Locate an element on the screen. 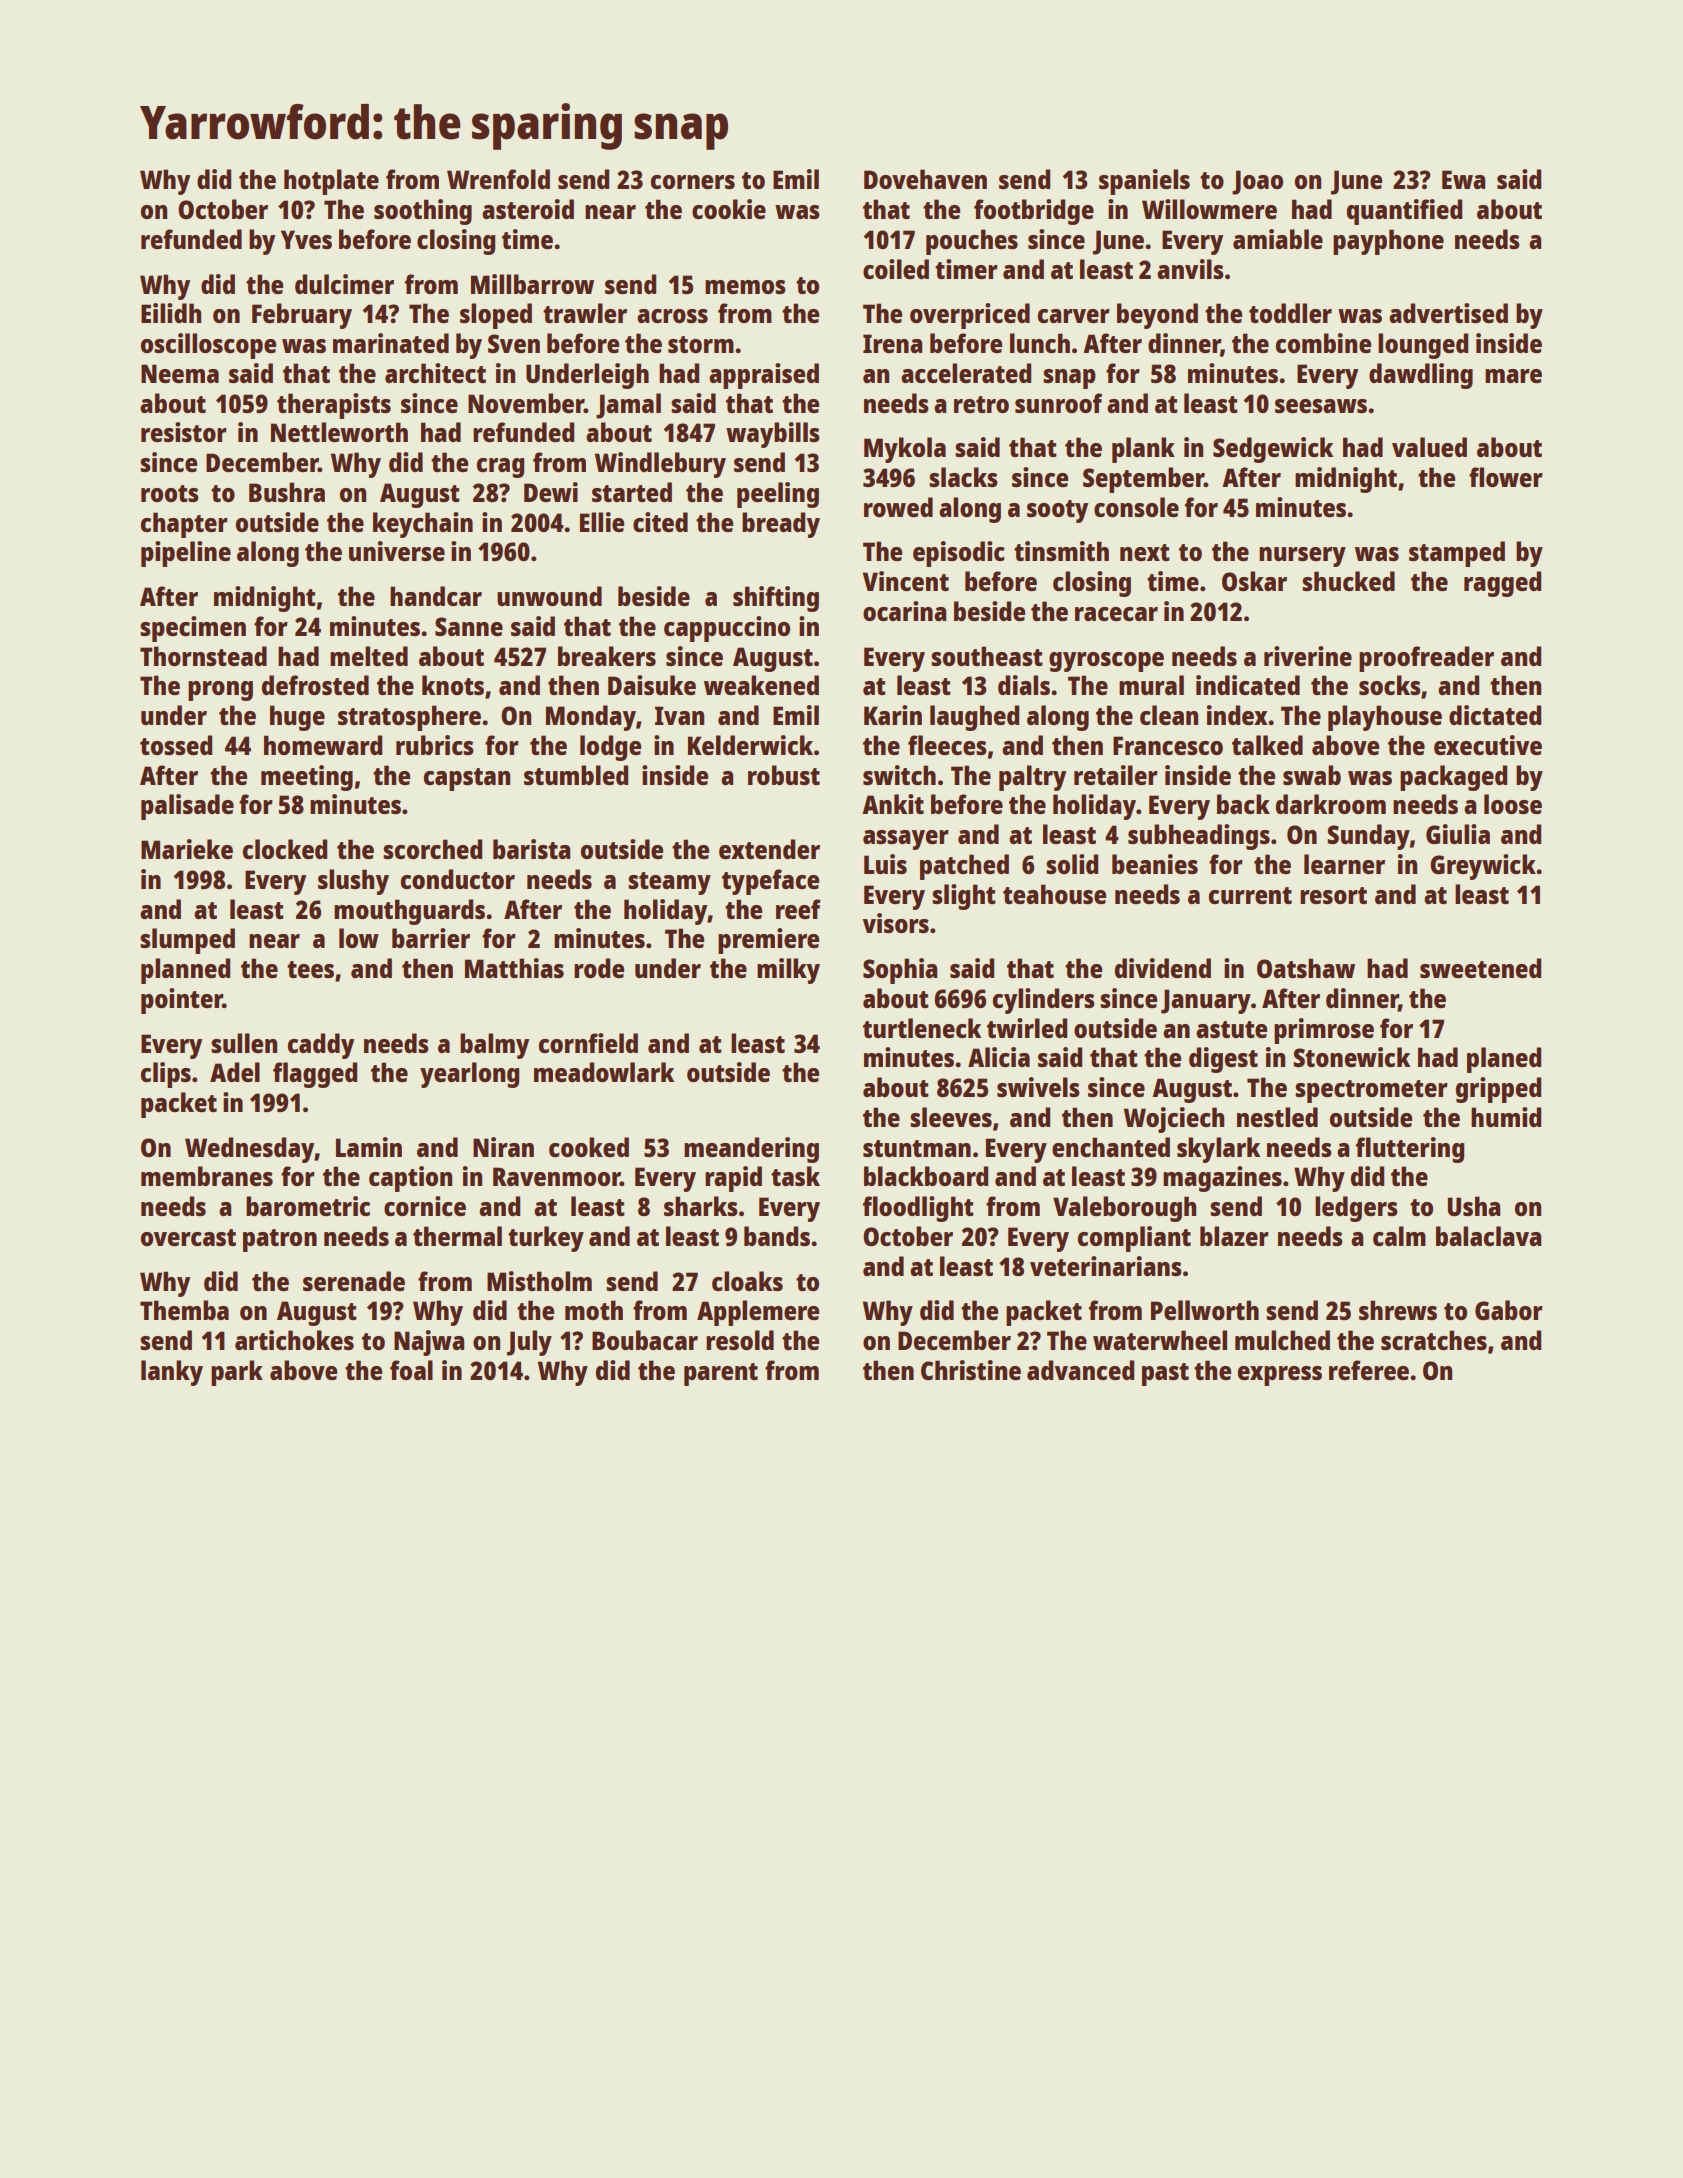 This screenshot has width=1683, height=2178. express is located at coordinates (1280, 1376).
